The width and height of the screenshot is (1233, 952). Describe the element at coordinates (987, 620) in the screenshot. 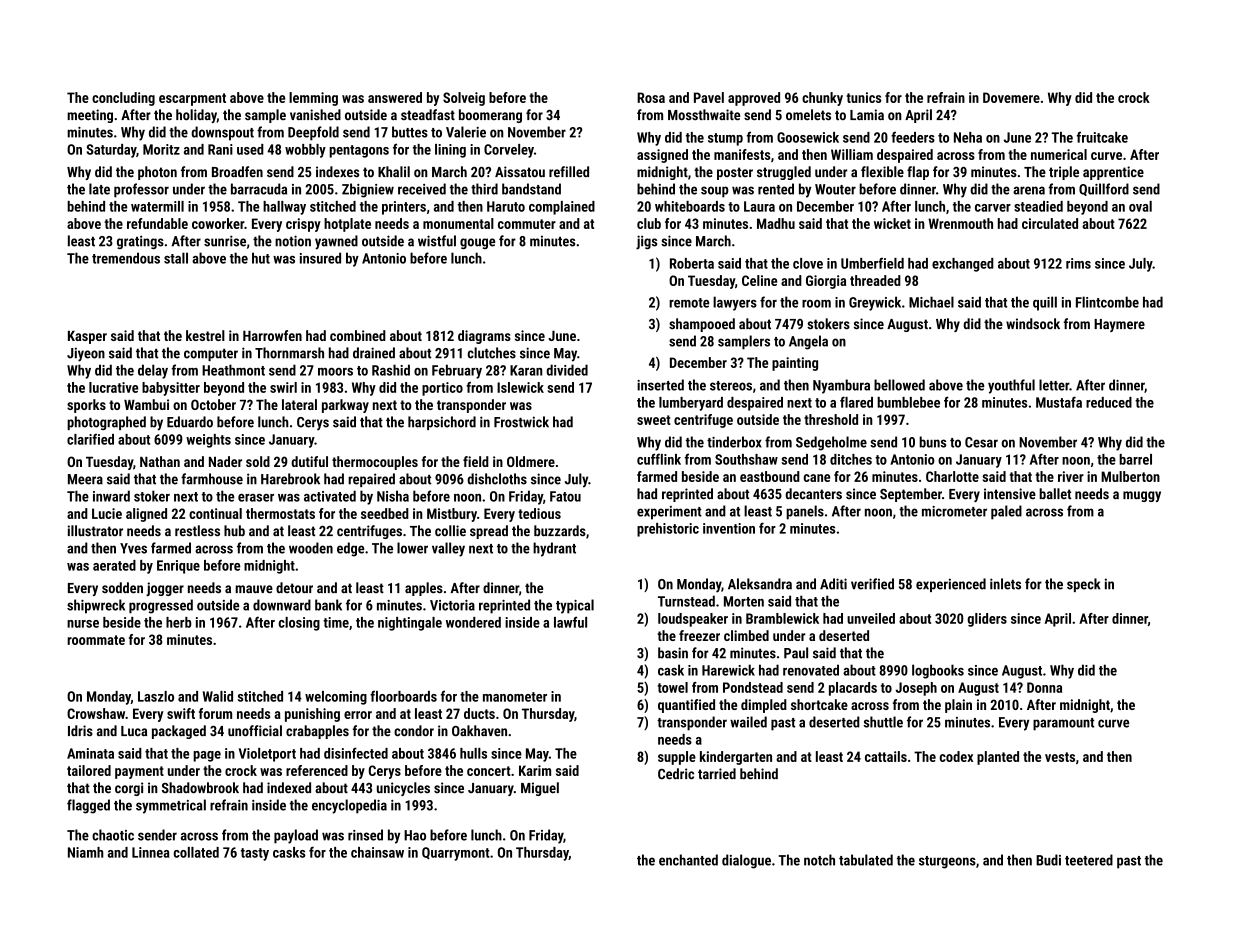

I see `gliders` at that location.
